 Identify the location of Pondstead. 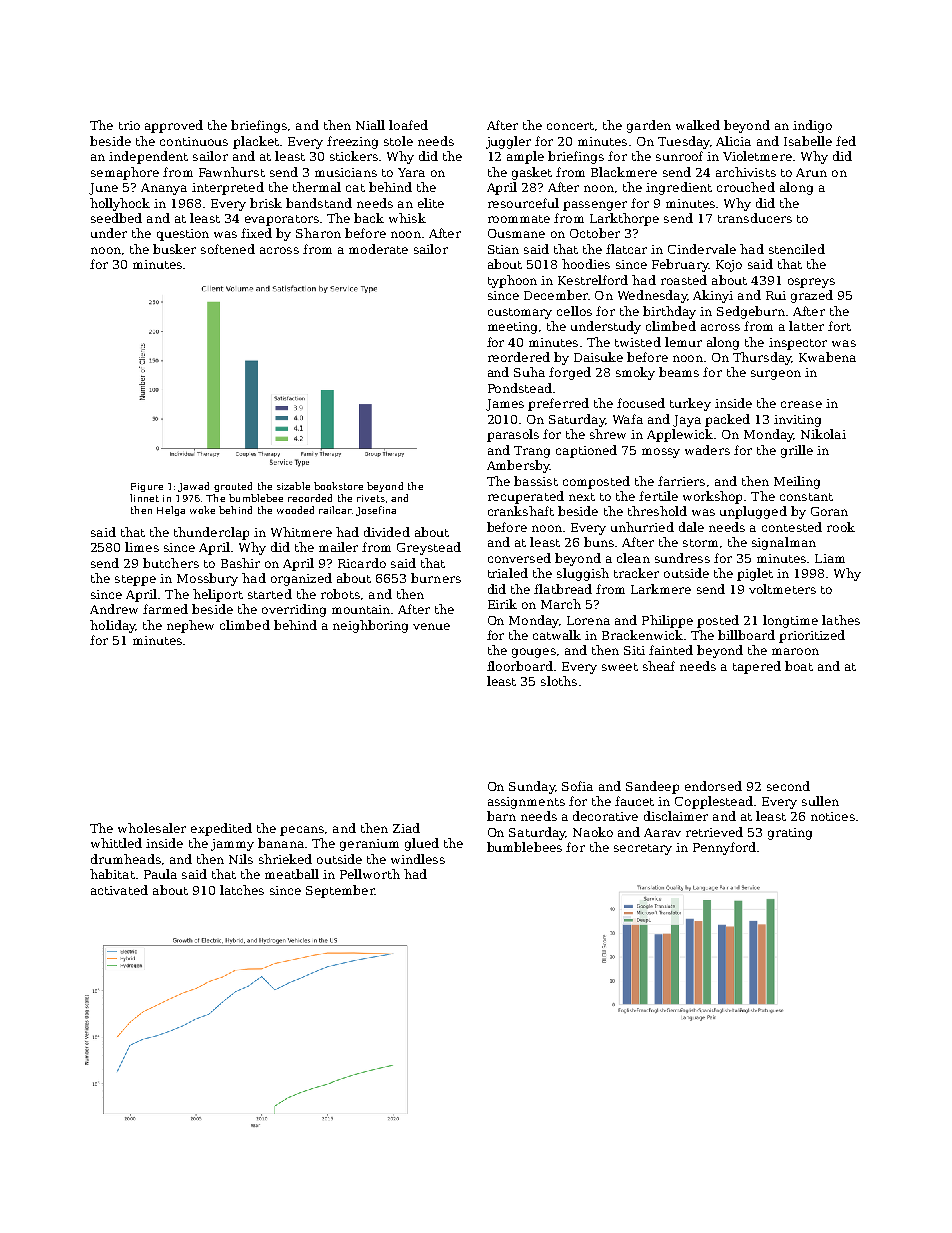
(520, 388).
